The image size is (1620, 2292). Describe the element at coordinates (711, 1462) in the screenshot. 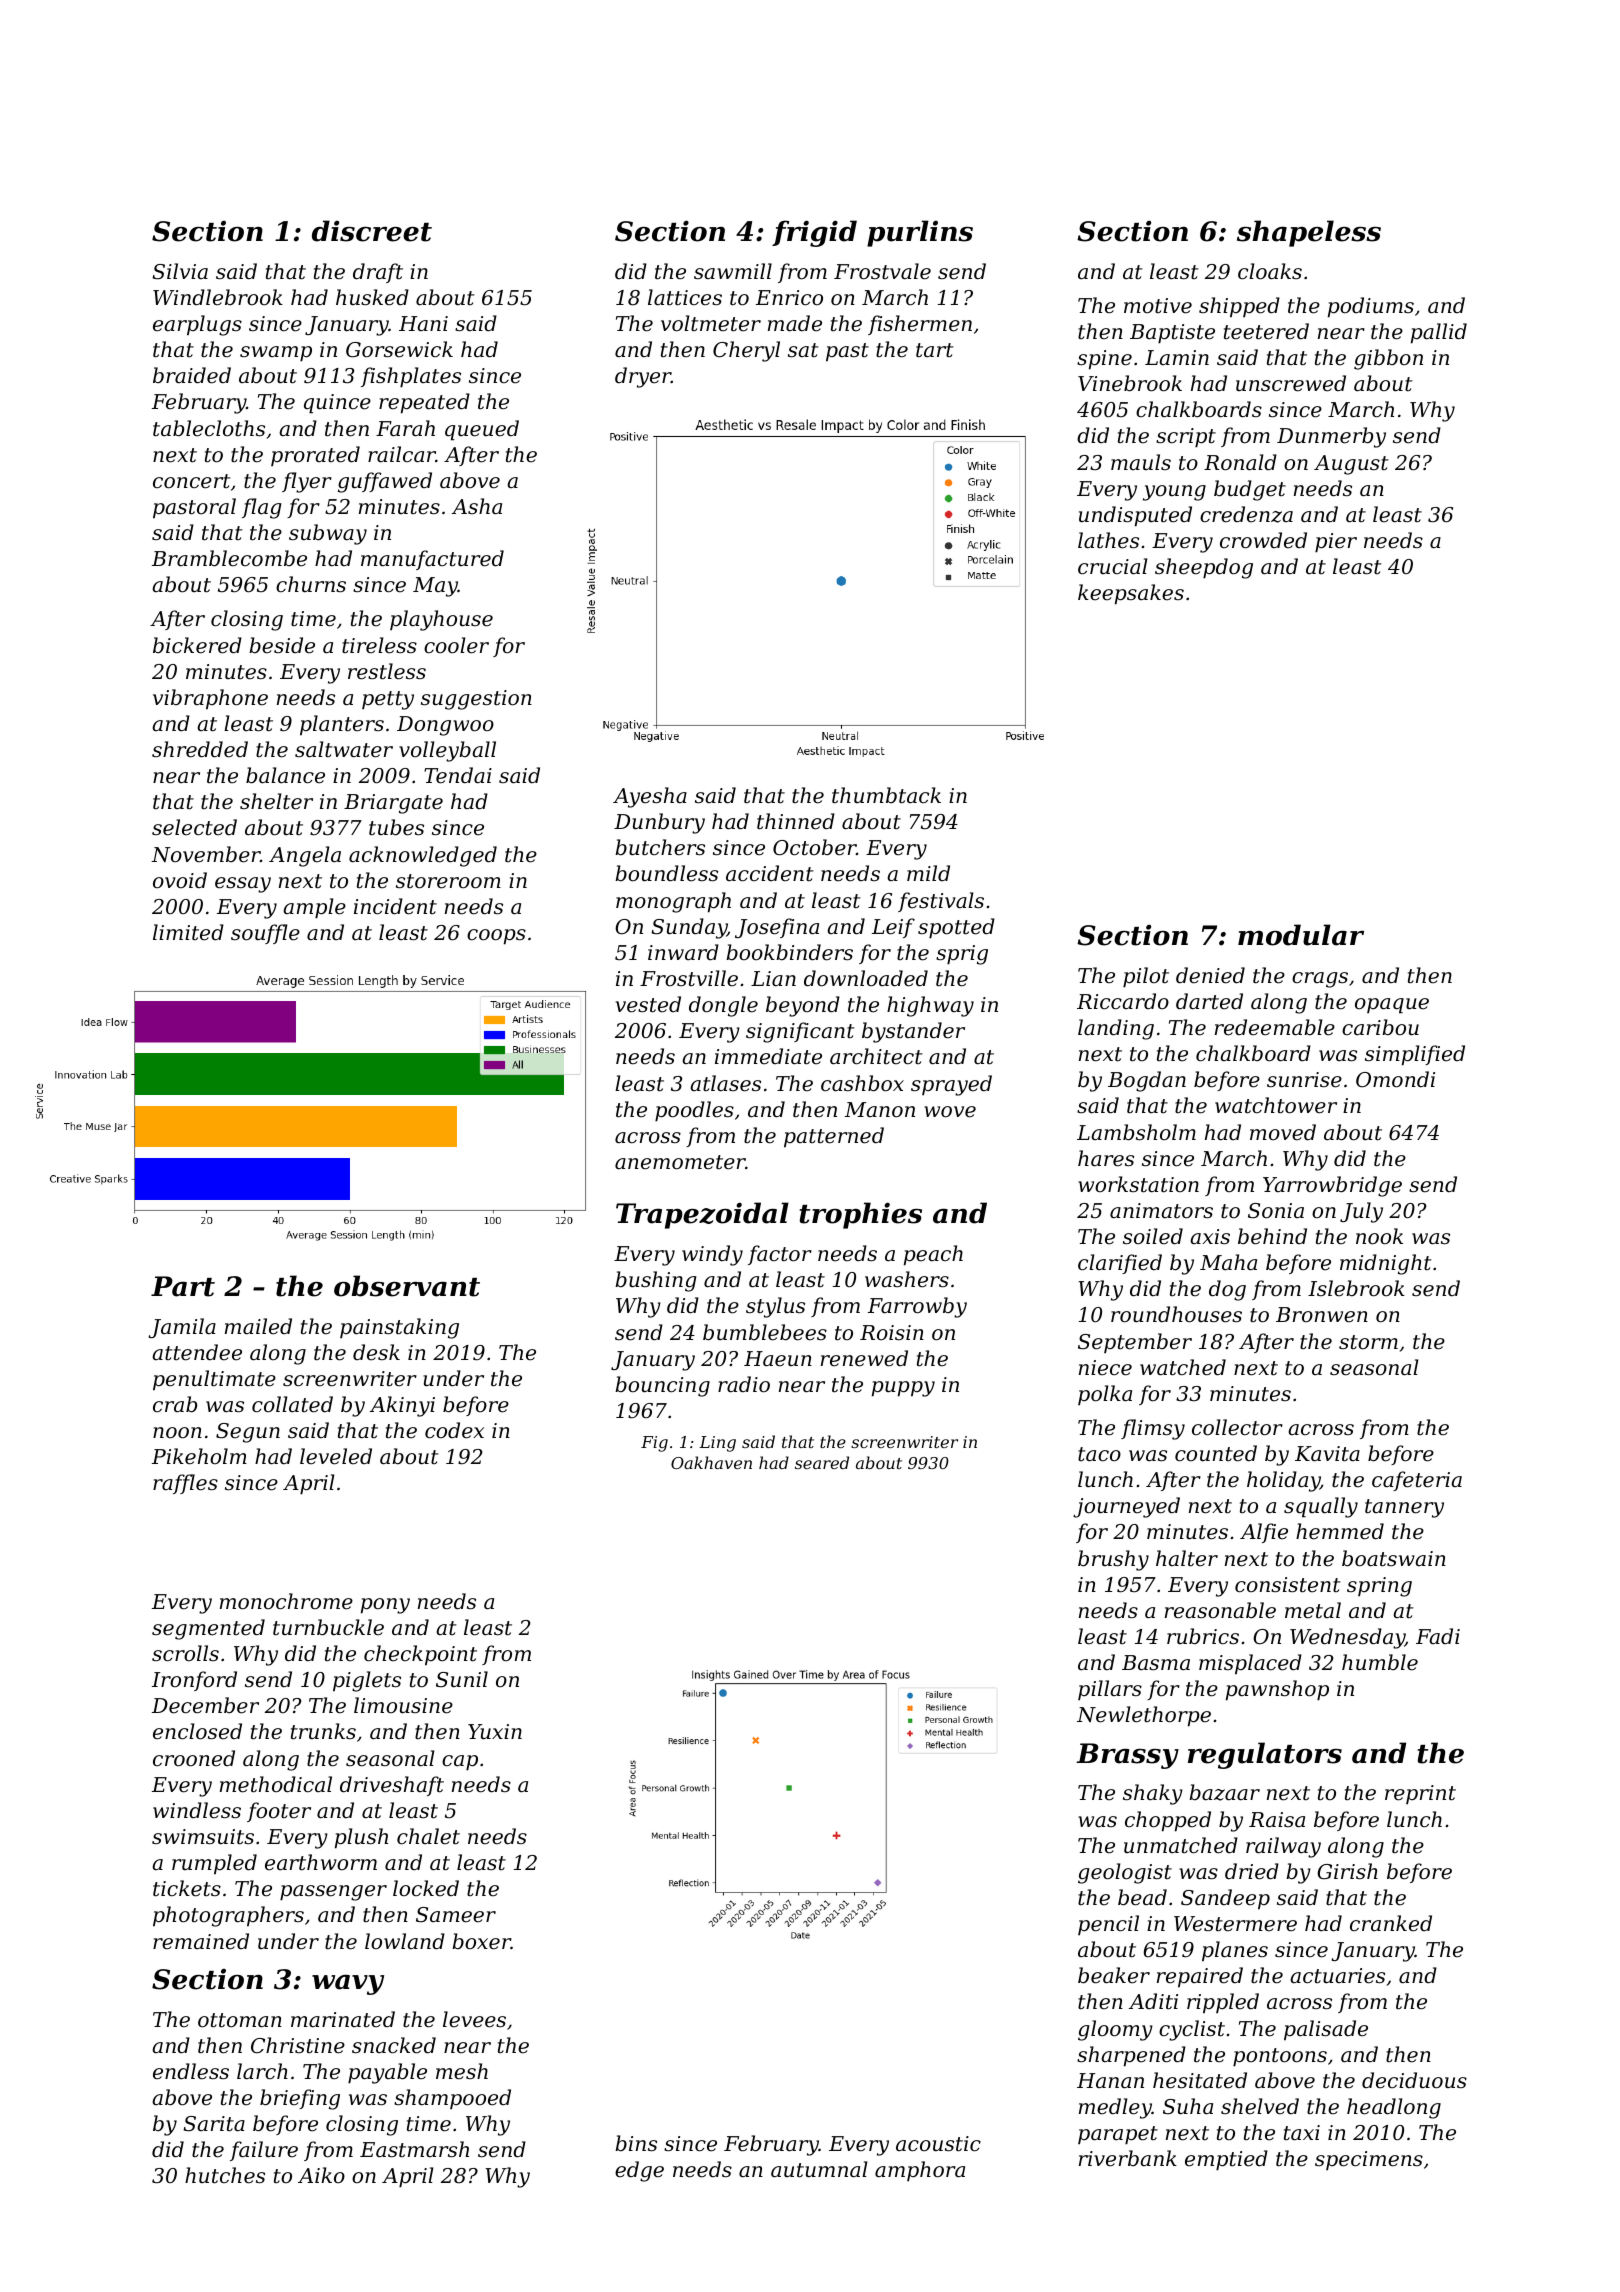

I see `Oakhaven` at that location.
